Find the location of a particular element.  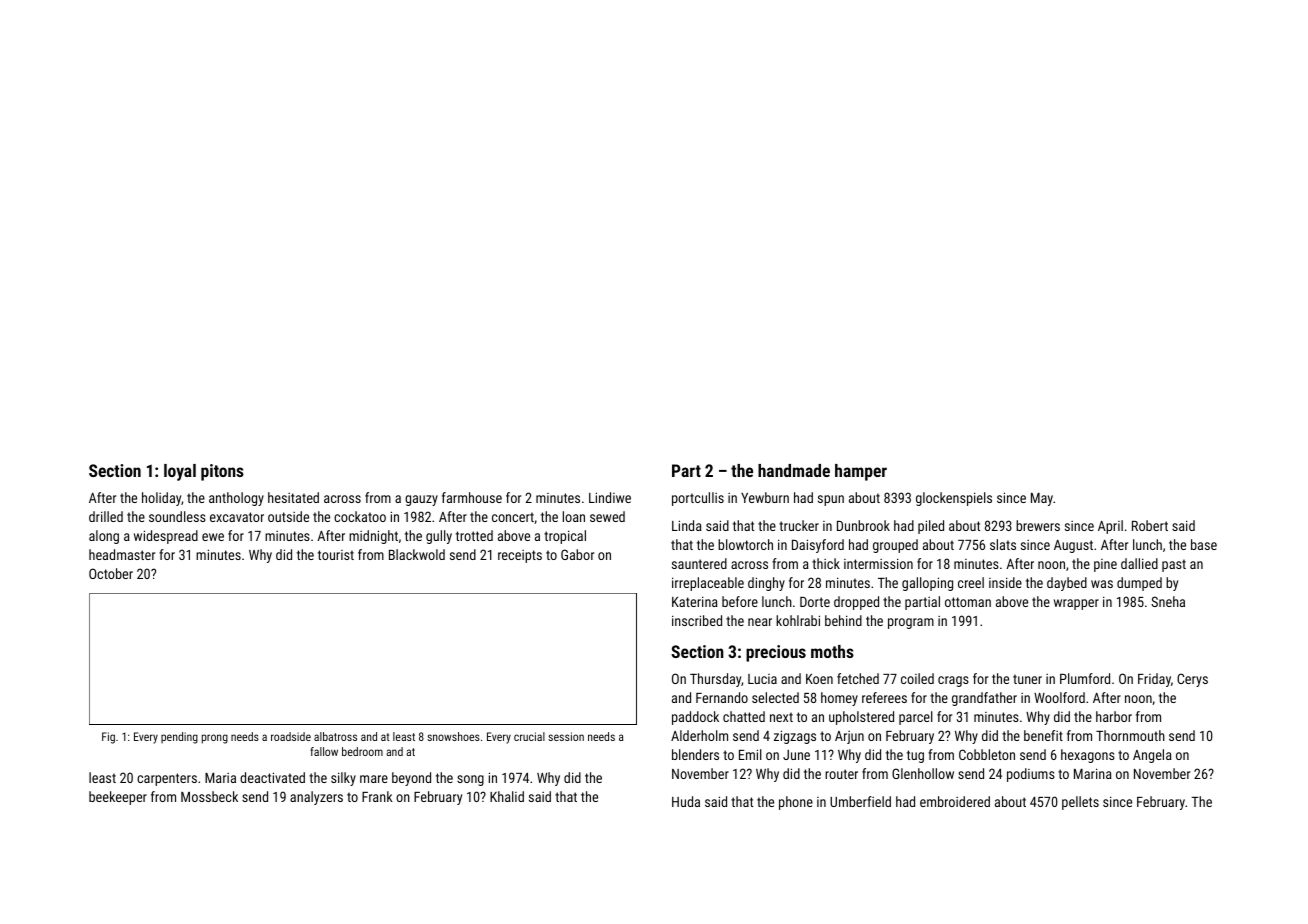

Katerina is located at coordinates (695, 601).
